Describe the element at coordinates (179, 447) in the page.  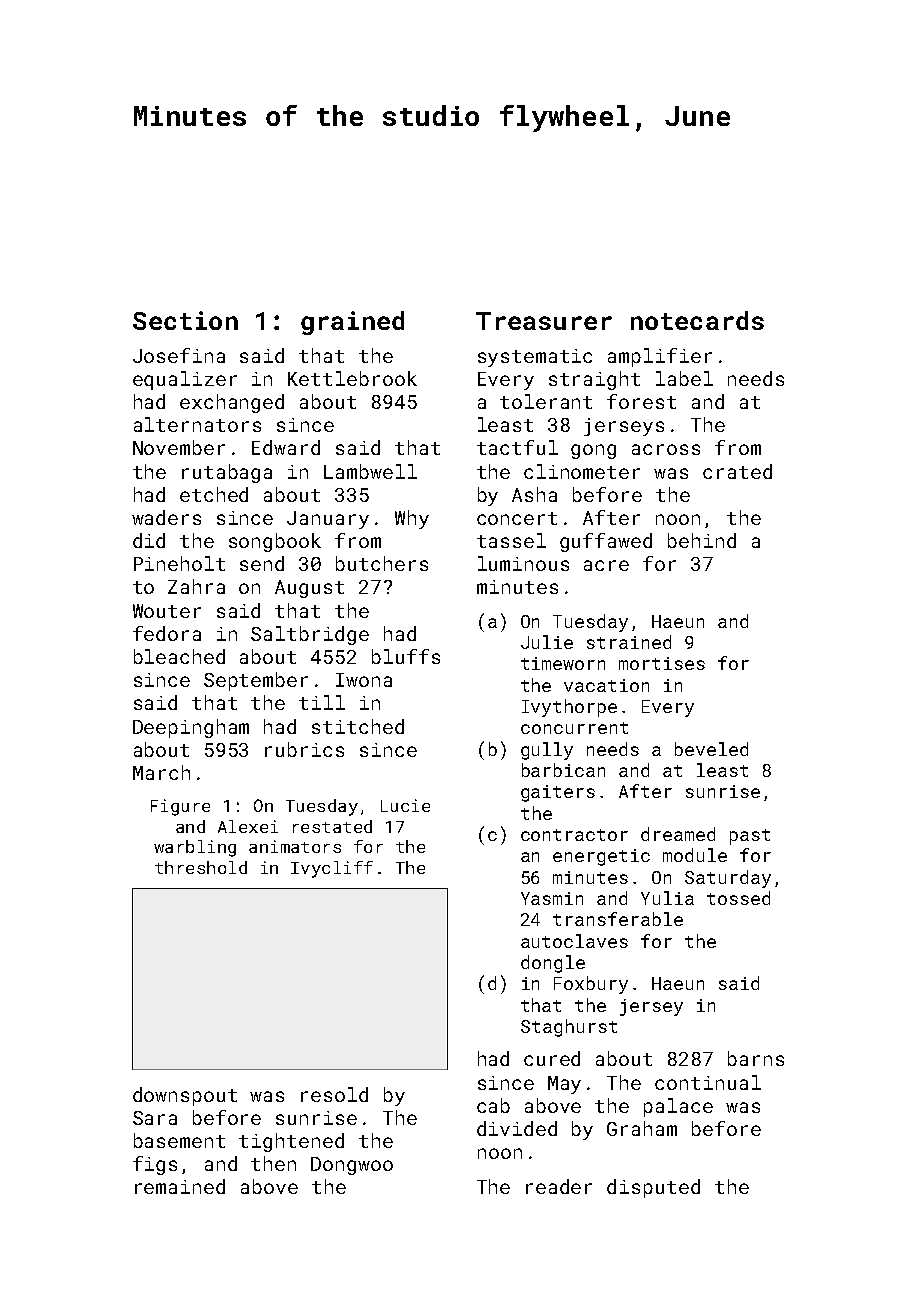
I see `November` at that location.
